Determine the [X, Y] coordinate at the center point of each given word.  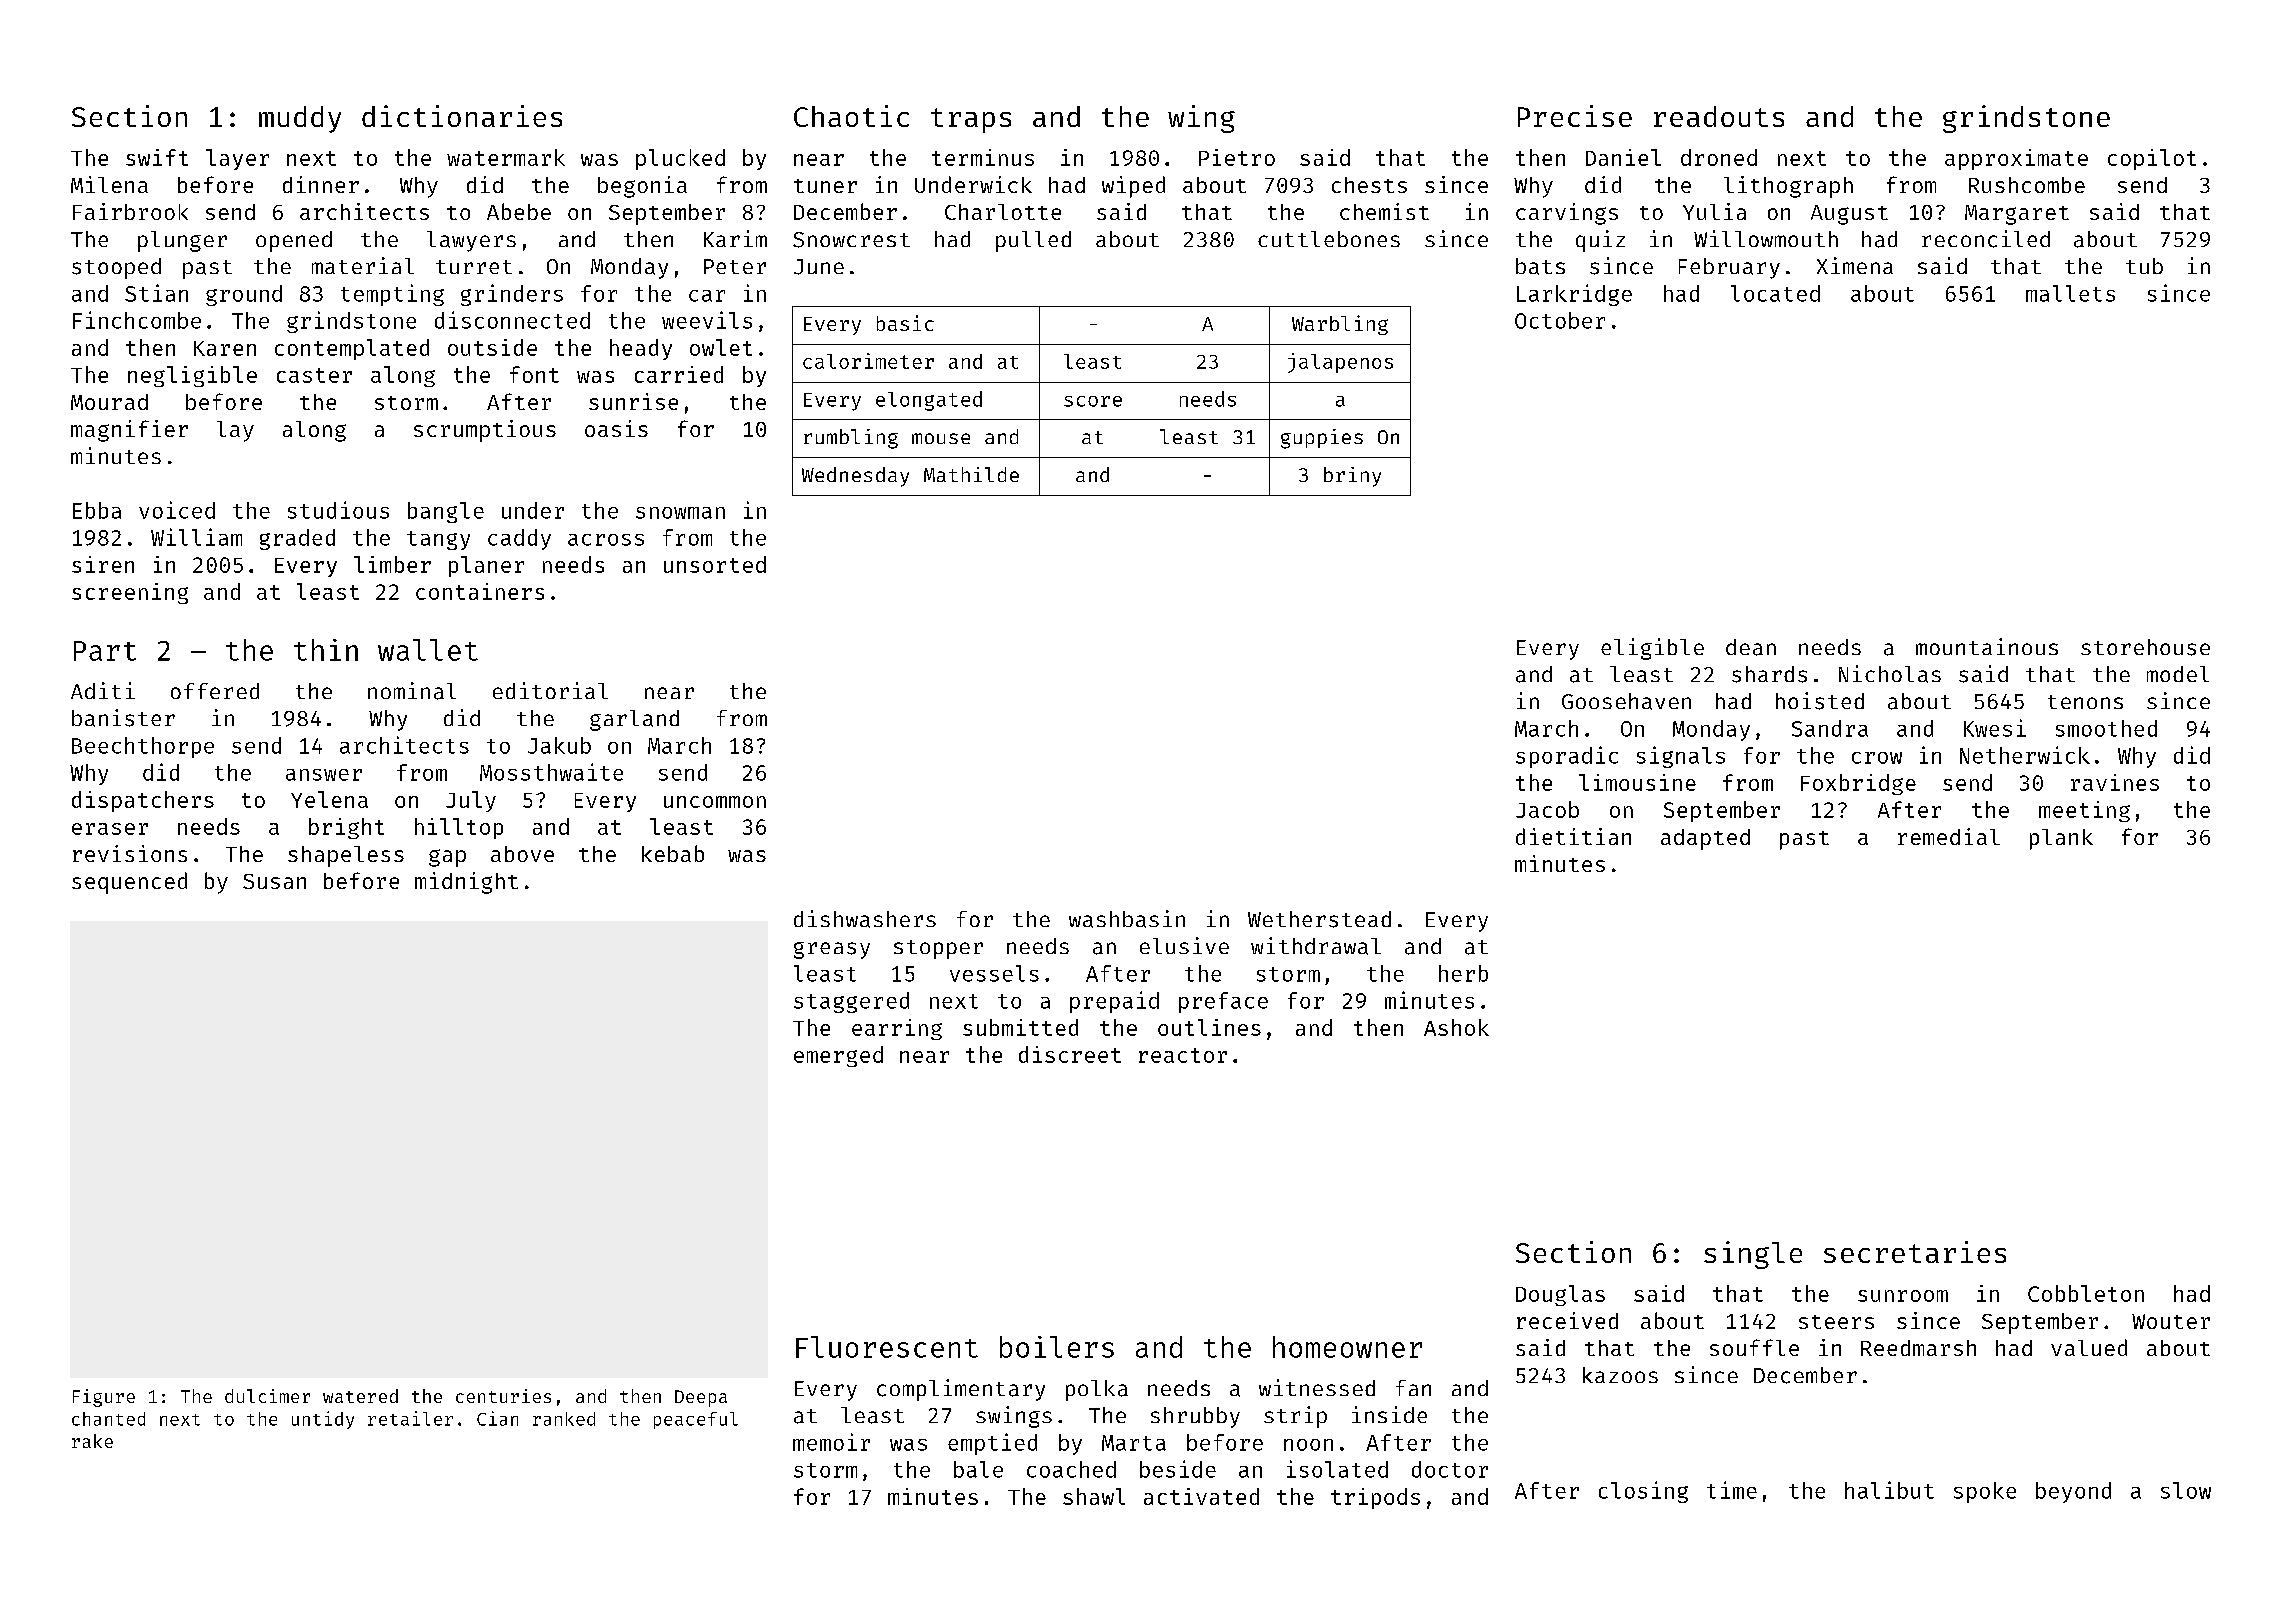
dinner [321, 184]
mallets [2070, 293]
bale [978, 1469]
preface [1223, 1002]
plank [2061, 839]
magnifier [129, 431]
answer [324, 775]
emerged [838, 1056]
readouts [1719, 116]
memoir [831, 1442]
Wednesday [855, 477]
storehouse [2145, 647]
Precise [1575, 116]
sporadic [1567, 757]
